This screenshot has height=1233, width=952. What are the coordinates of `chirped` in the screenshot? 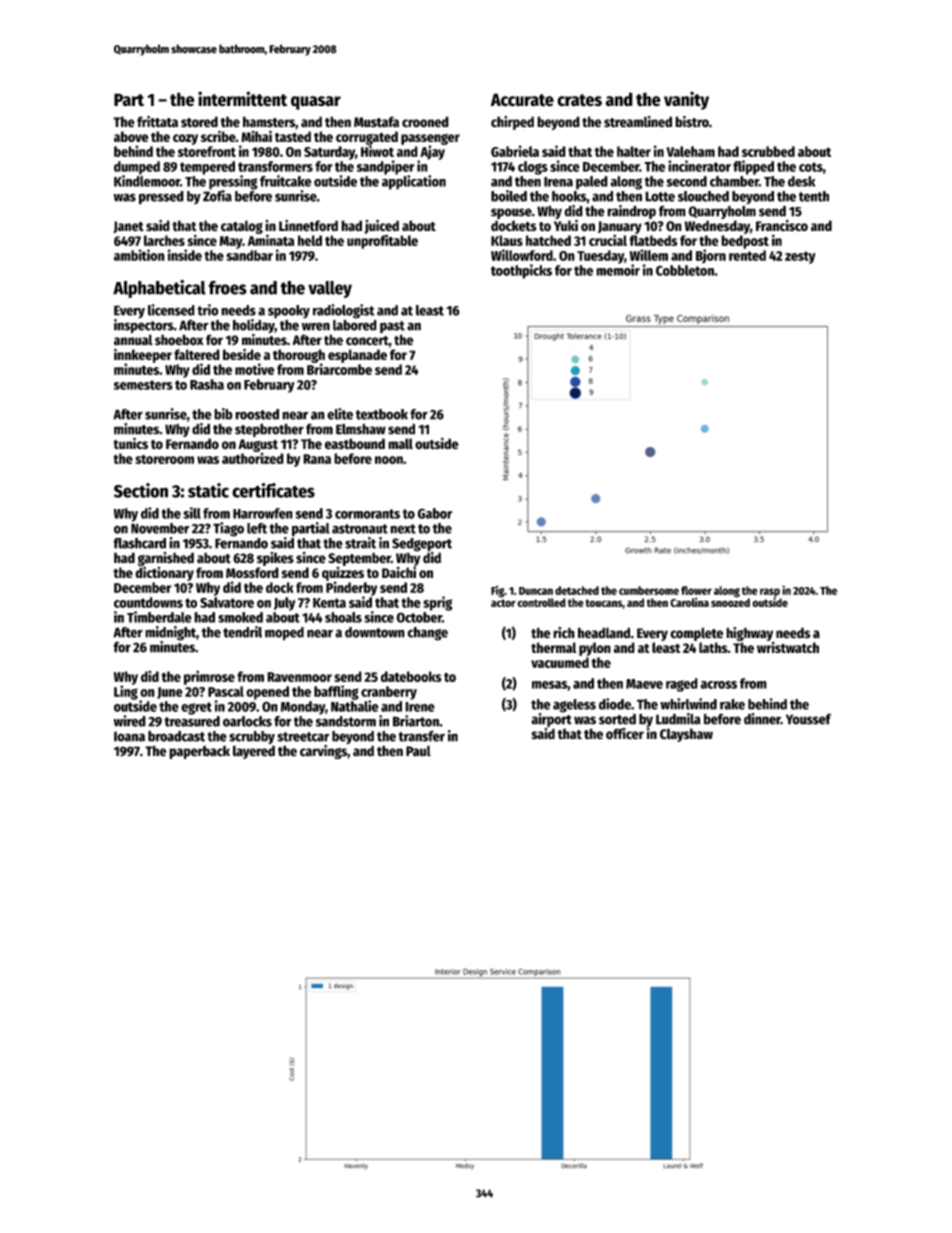 It's located at (512, 123).
